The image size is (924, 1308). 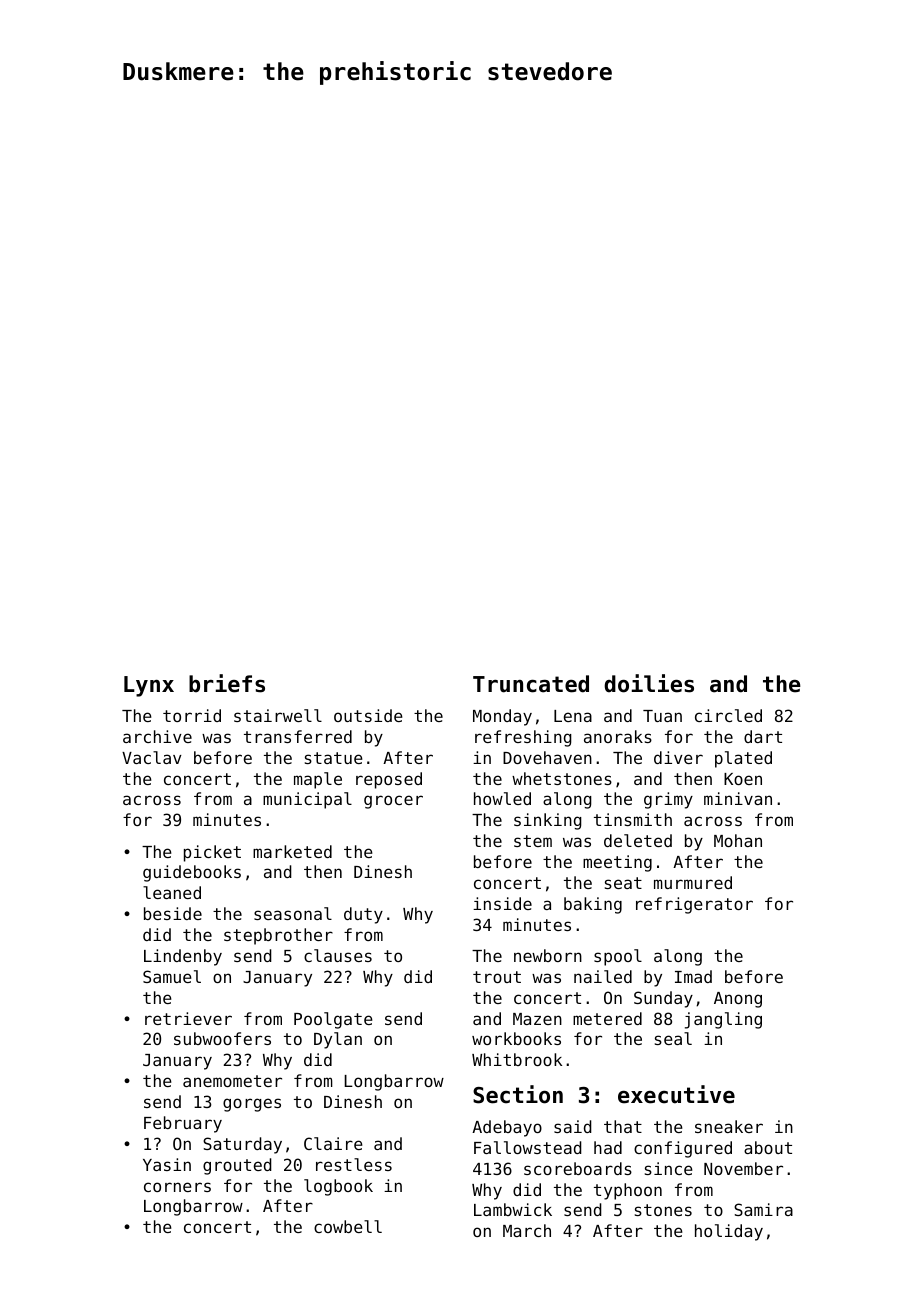 I want to click on retriever, so click(x=188, y=1018).
